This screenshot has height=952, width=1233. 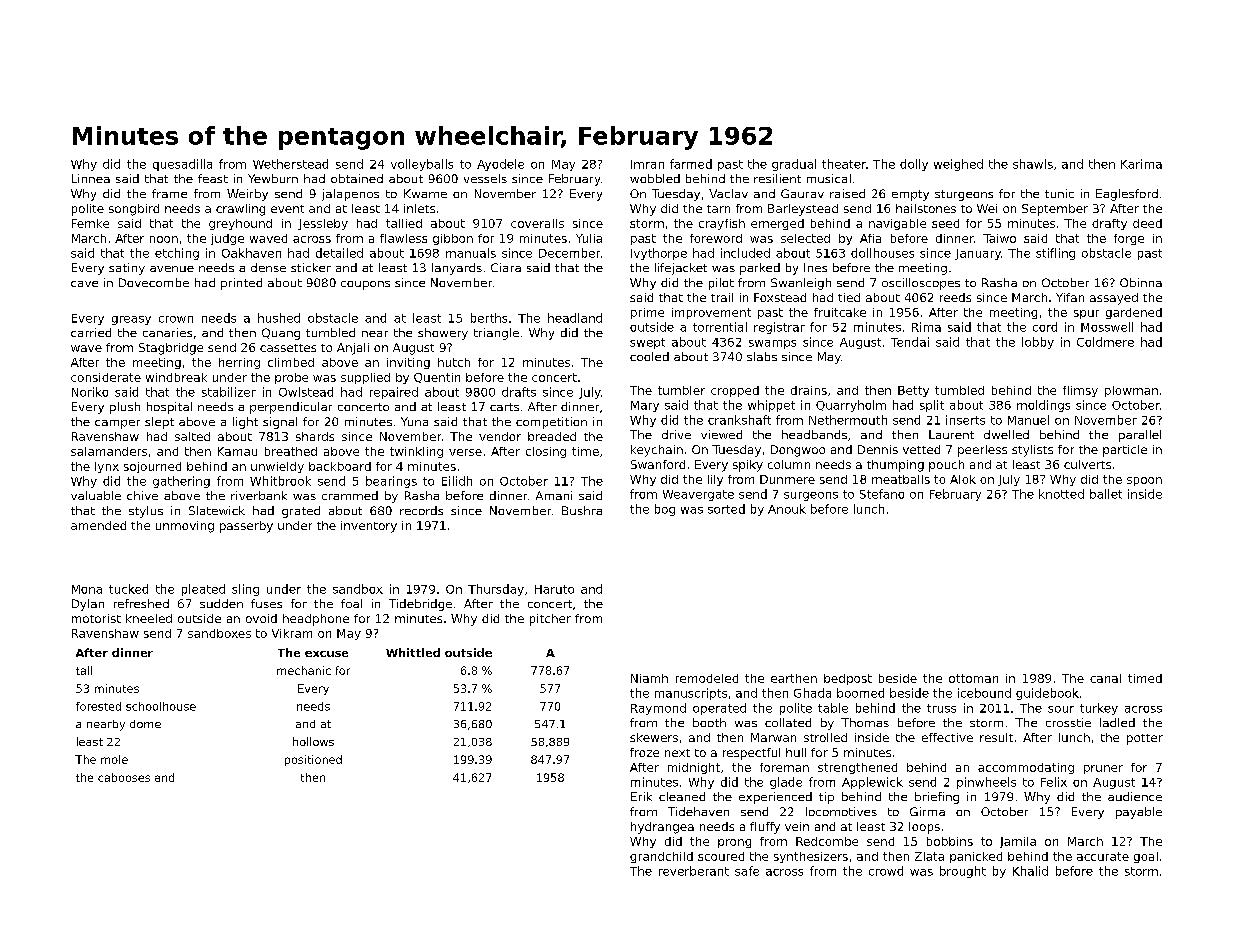 I want to click on reverberant, so click(x=694, y=871).
